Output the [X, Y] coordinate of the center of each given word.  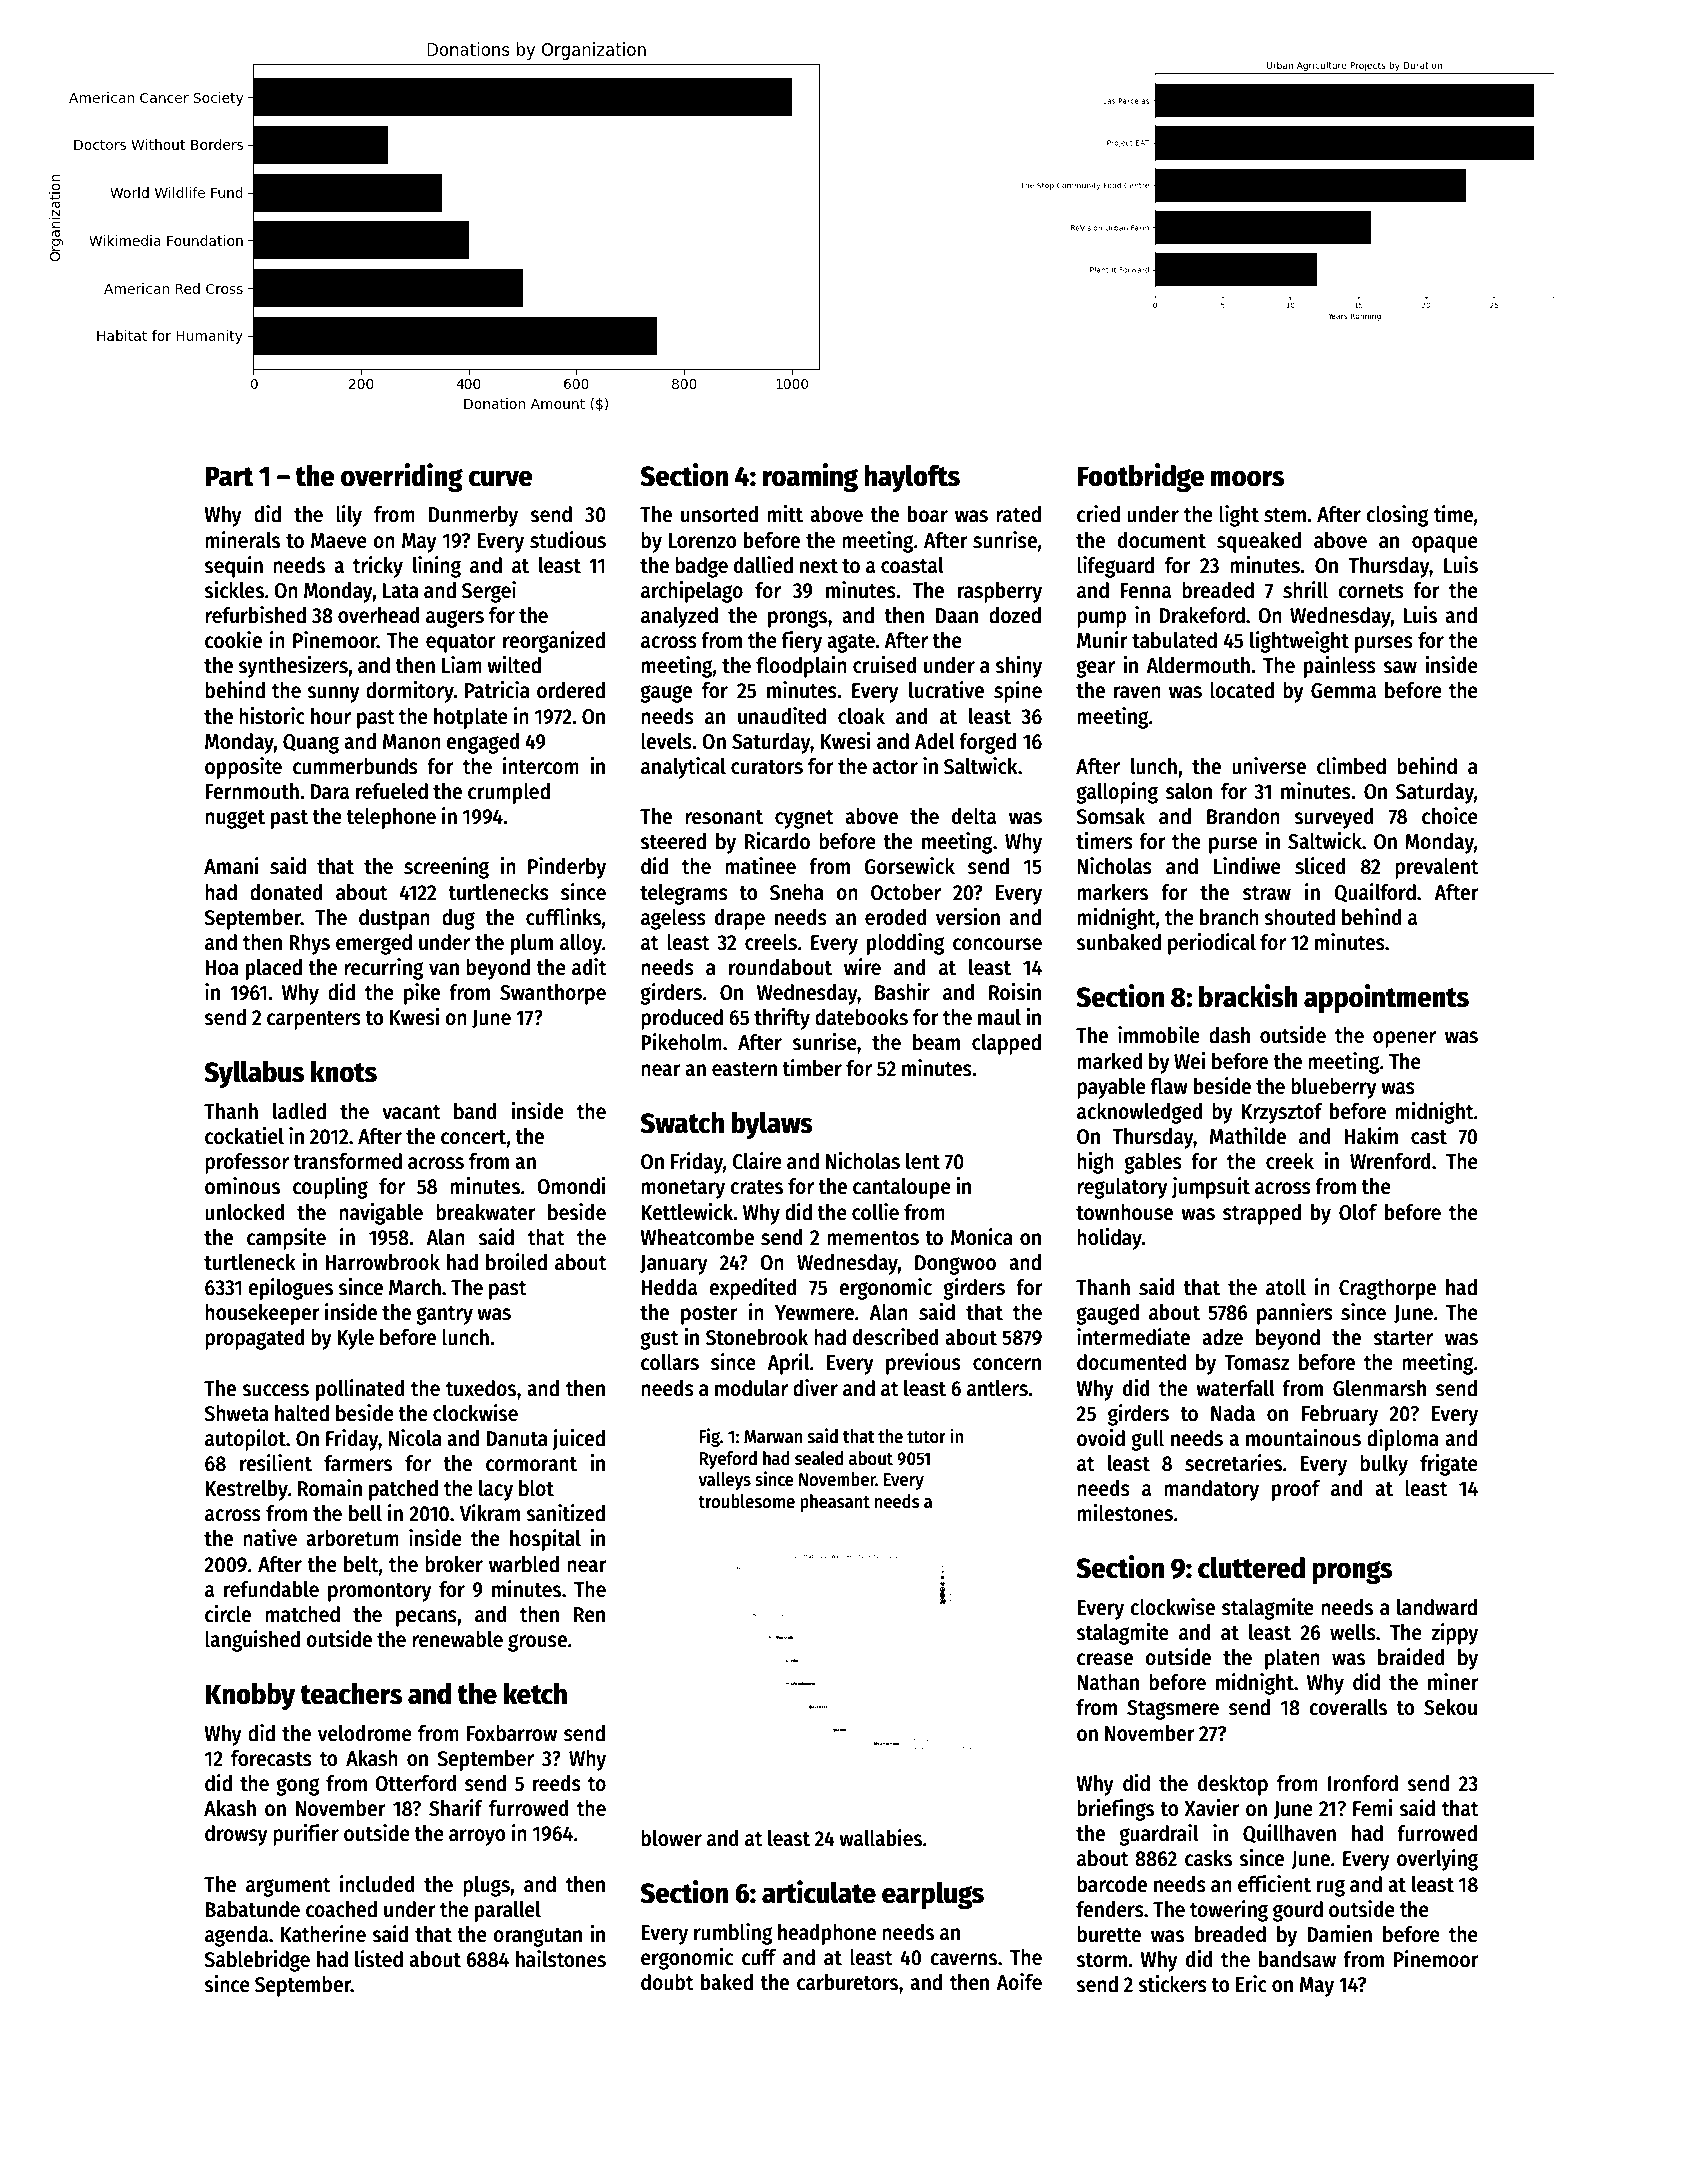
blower [671, 1838]
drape [740, 919]
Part [229, 476]
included [377, 1884]
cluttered [1251, 1567]
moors [1247, 478]
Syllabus [254, 1074]
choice [1450, 816]
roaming [810, 477]
